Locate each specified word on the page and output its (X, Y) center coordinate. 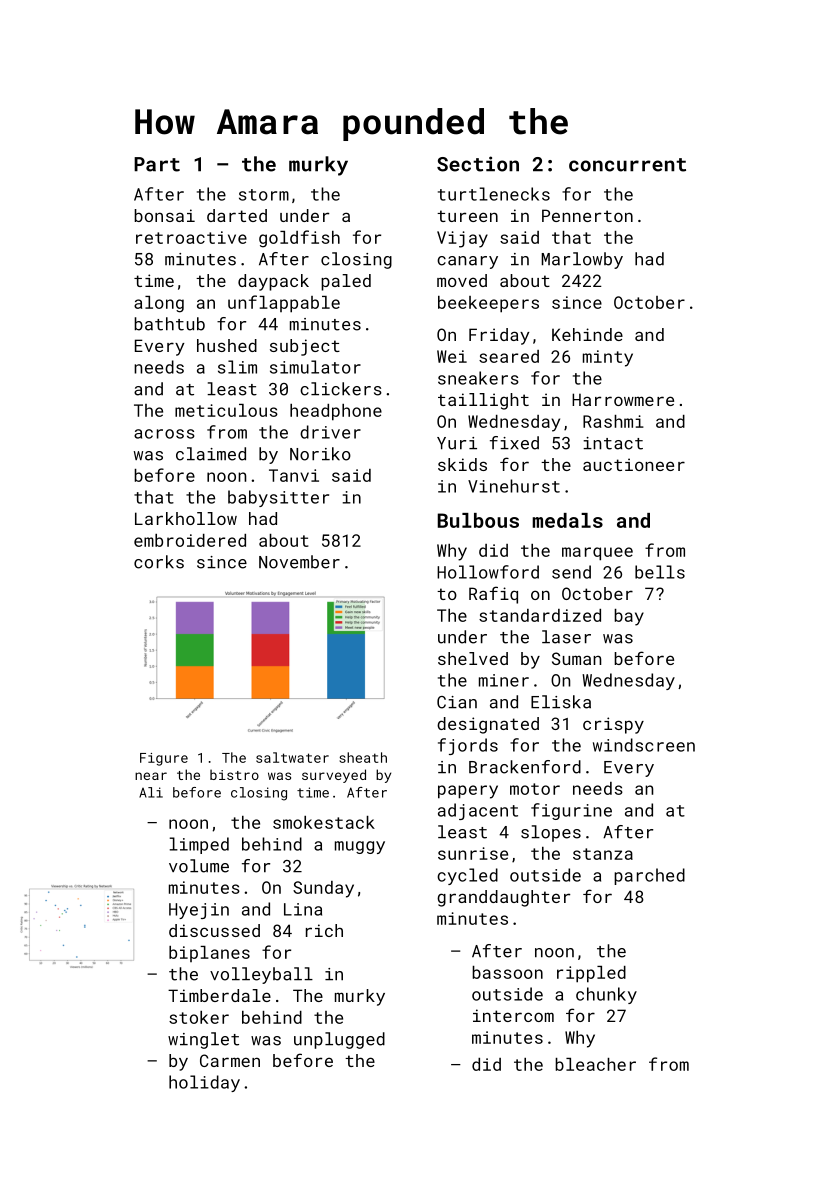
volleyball (261, 975)
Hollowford (488, 572)
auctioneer (634, 464)
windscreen (644, 745)
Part (157, 164)
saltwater (292, 757)
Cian (457, 702)
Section (478, 164)
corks (159, 562)
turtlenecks (494, 194)
